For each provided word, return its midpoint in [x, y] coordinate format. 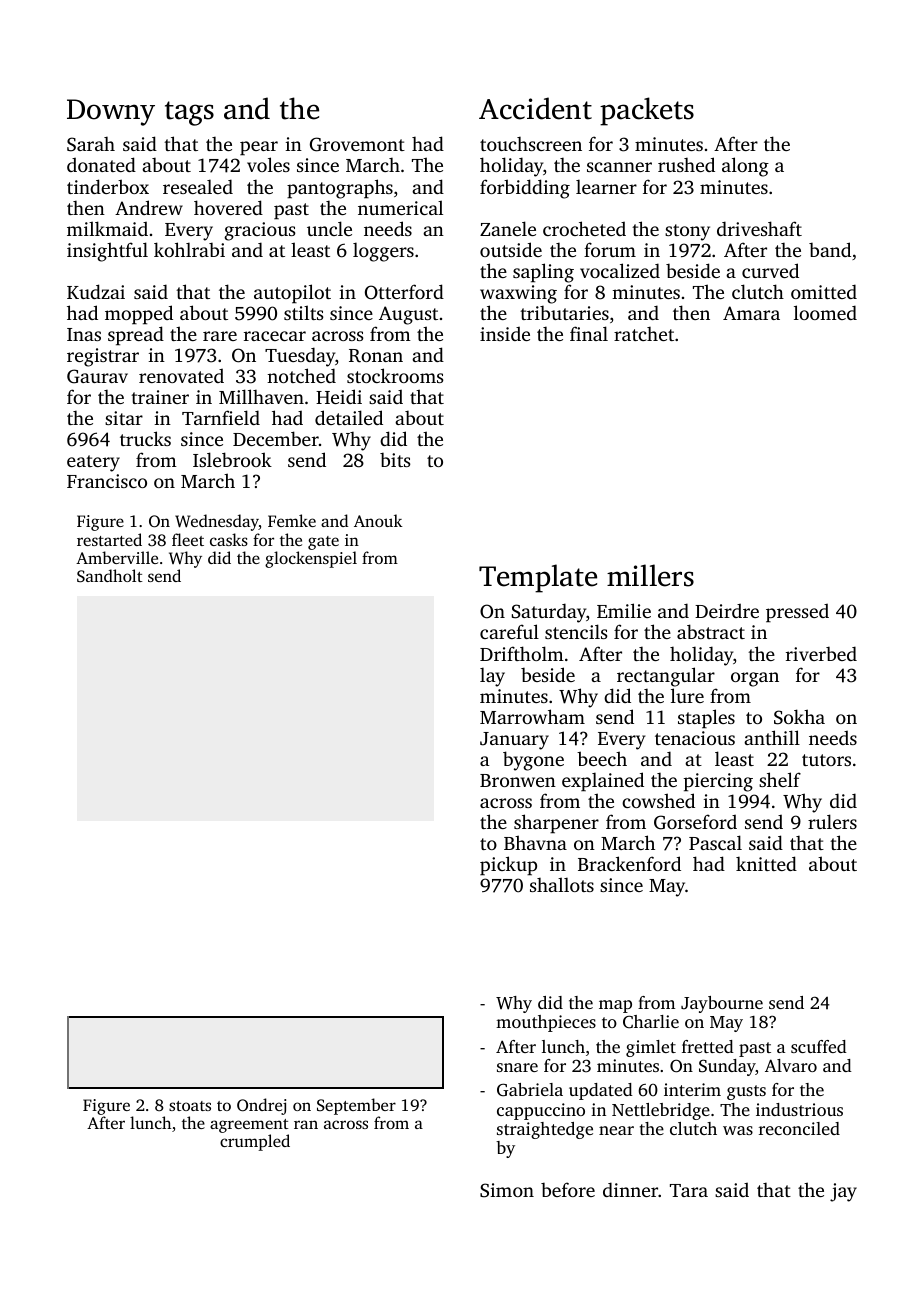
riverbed [821, 653]
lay [492, 677]
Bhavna [535, 842]
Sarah [91, 144]
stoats [190, 1106]
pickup [508, 866]
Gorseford [695, 822]
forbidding [525, 189]
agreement [249, 1127]
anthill [772, 737]
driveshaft [759, 228]
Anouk [378, 520]
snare [517, 1067]
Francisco [107, 481]
